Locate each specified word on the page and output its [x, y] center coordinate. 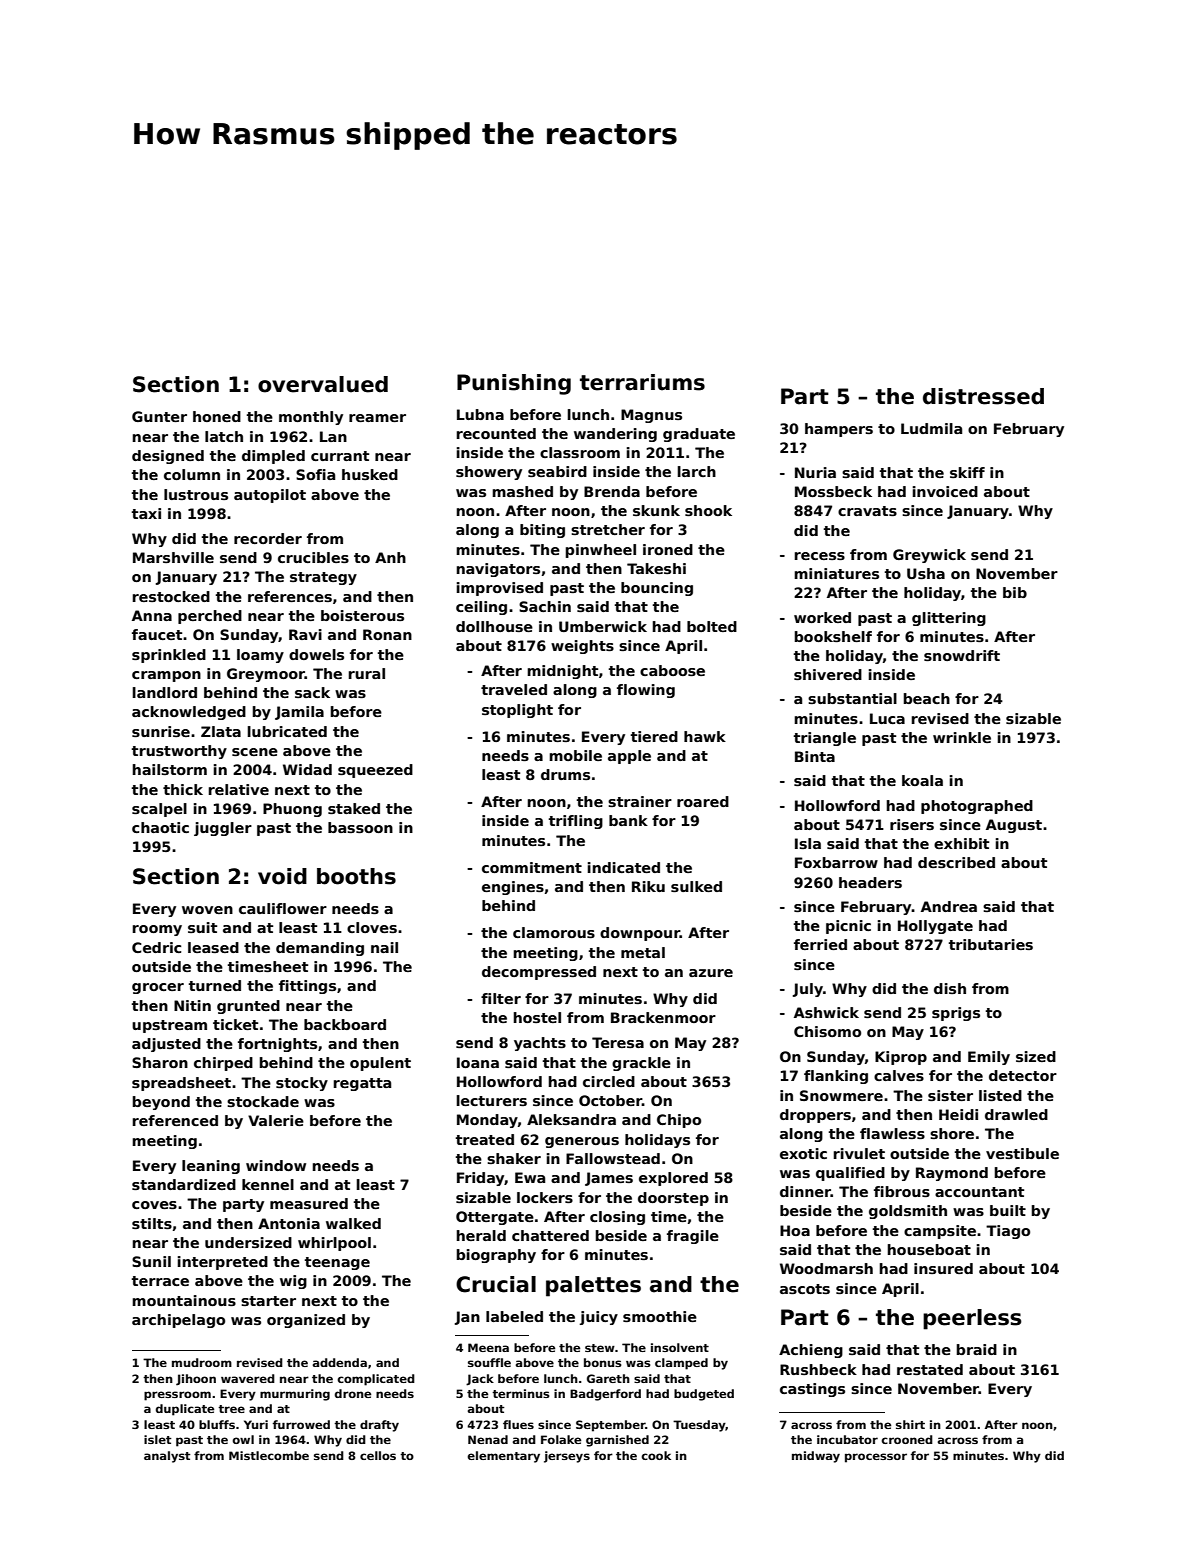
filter [501, 998]
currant [340, 456]
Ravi [305, 634]
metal [643, 952]
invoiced [945, 491]
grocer [158, 988]
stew [600, 1348]
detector [1023, 1075]
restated [930, 1369]
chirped [223, 1064]
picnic [848, 927]
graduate [699, 435]
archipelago [178, 1321]
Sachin [545, 606]
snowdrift [962, 655]
